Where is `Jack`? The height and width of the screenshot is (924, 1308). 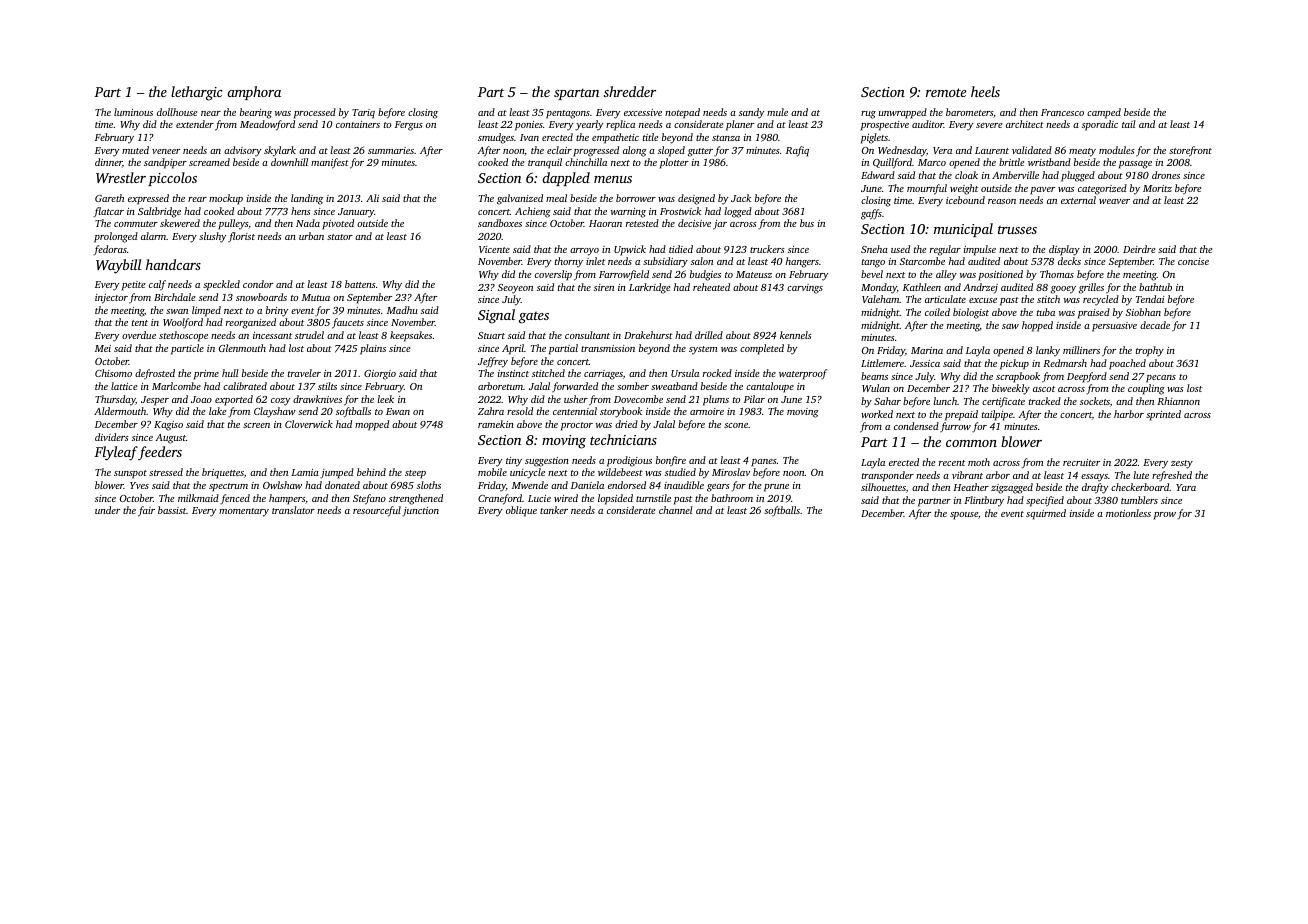 Jack is located at coordinates (741, 198).
